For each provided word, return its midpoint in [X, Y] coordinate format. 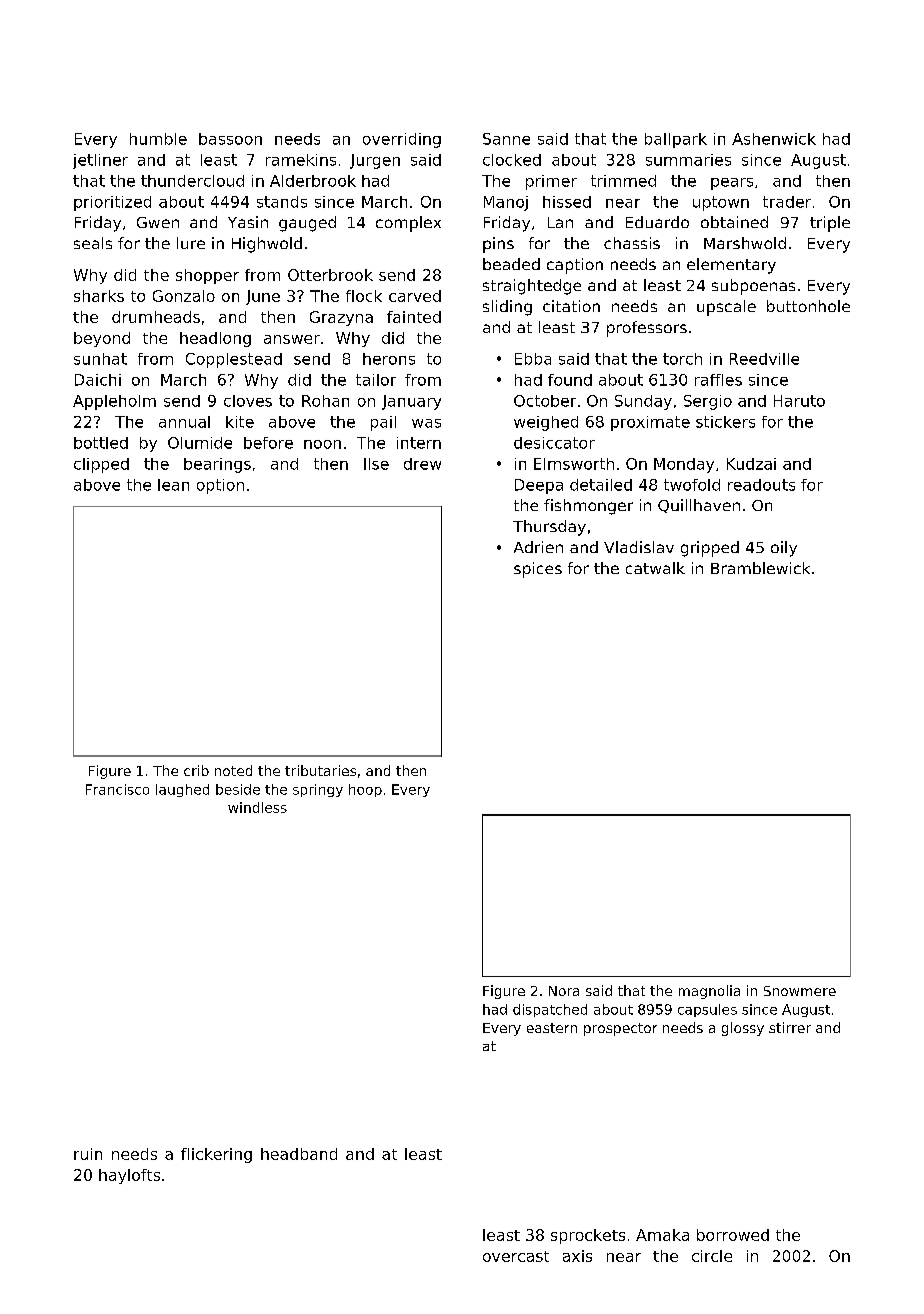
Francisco [117, 789]
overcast [516, 1256]
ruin [88, 1154]
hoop [365, 790]
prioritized [112, 203]
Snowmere [800, 991]
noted [233, 770]
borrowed [733, 1235]
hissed [567, 202]
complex [408, 224]
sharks [99, 296]
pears [732, 184]
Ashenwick [774, 139]
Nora [564, 991]
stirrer [790, 1027]
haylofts [129, 1176]
